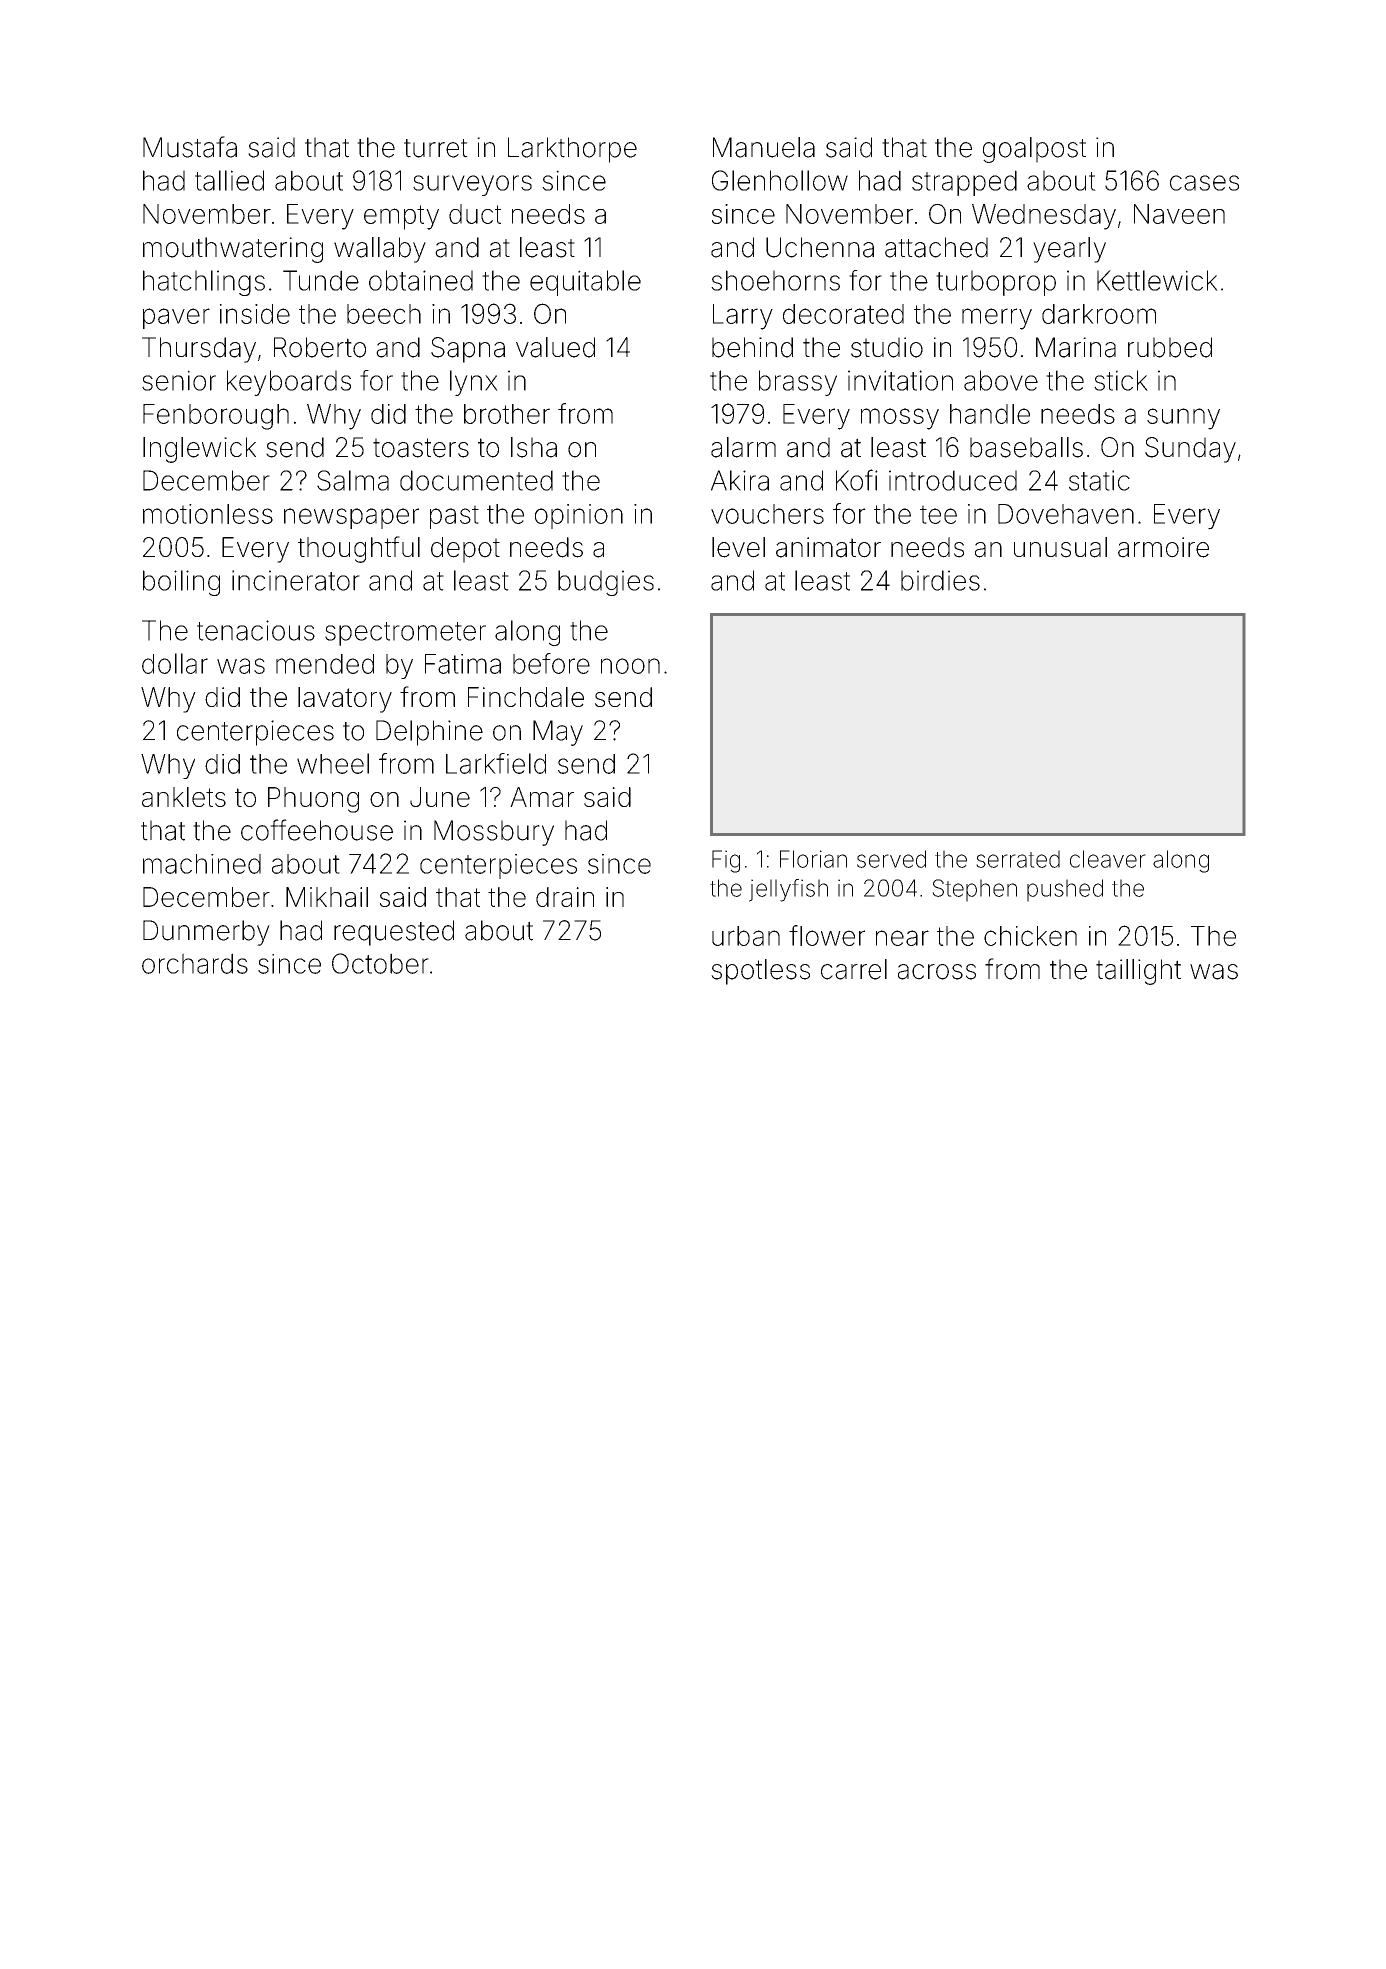  I want to click on May, so click(558, 733).
